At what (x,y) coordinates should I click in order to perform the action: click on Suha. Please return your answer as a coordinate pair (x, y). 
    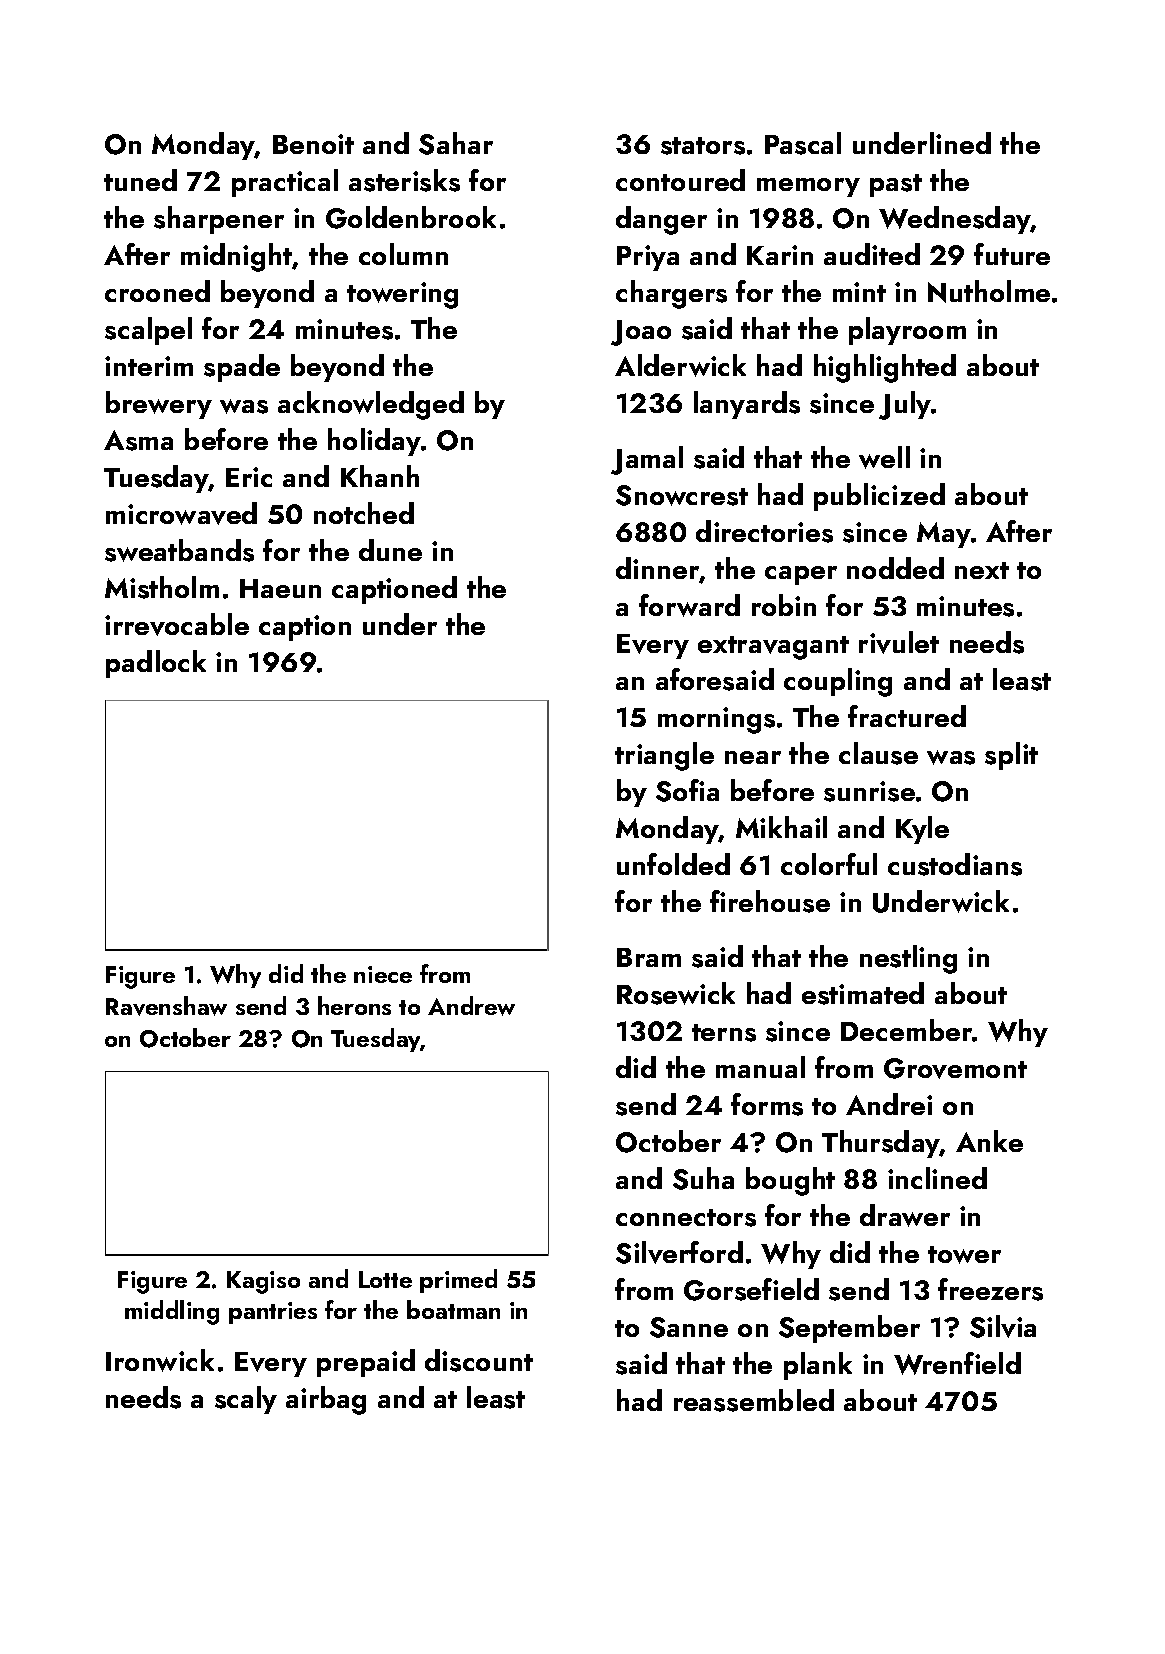
    Looking at the image, I should click on (703, 1178).
